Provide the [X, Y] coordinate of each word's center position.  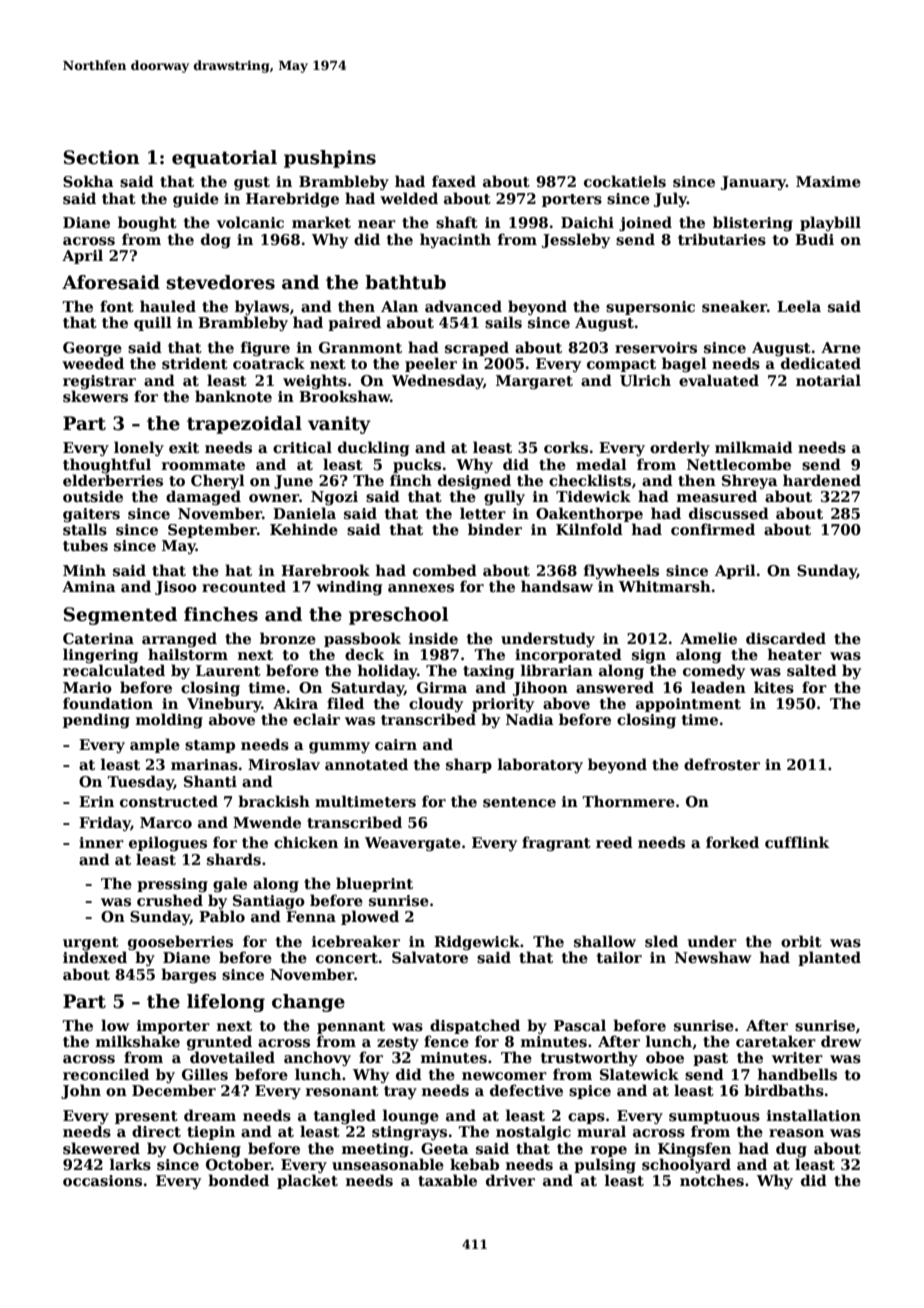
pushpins [330, 159]
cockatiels [625, 181]
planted [829, 958]
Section [102, 157]
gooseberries [180, 942]
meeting [375, 1150]
